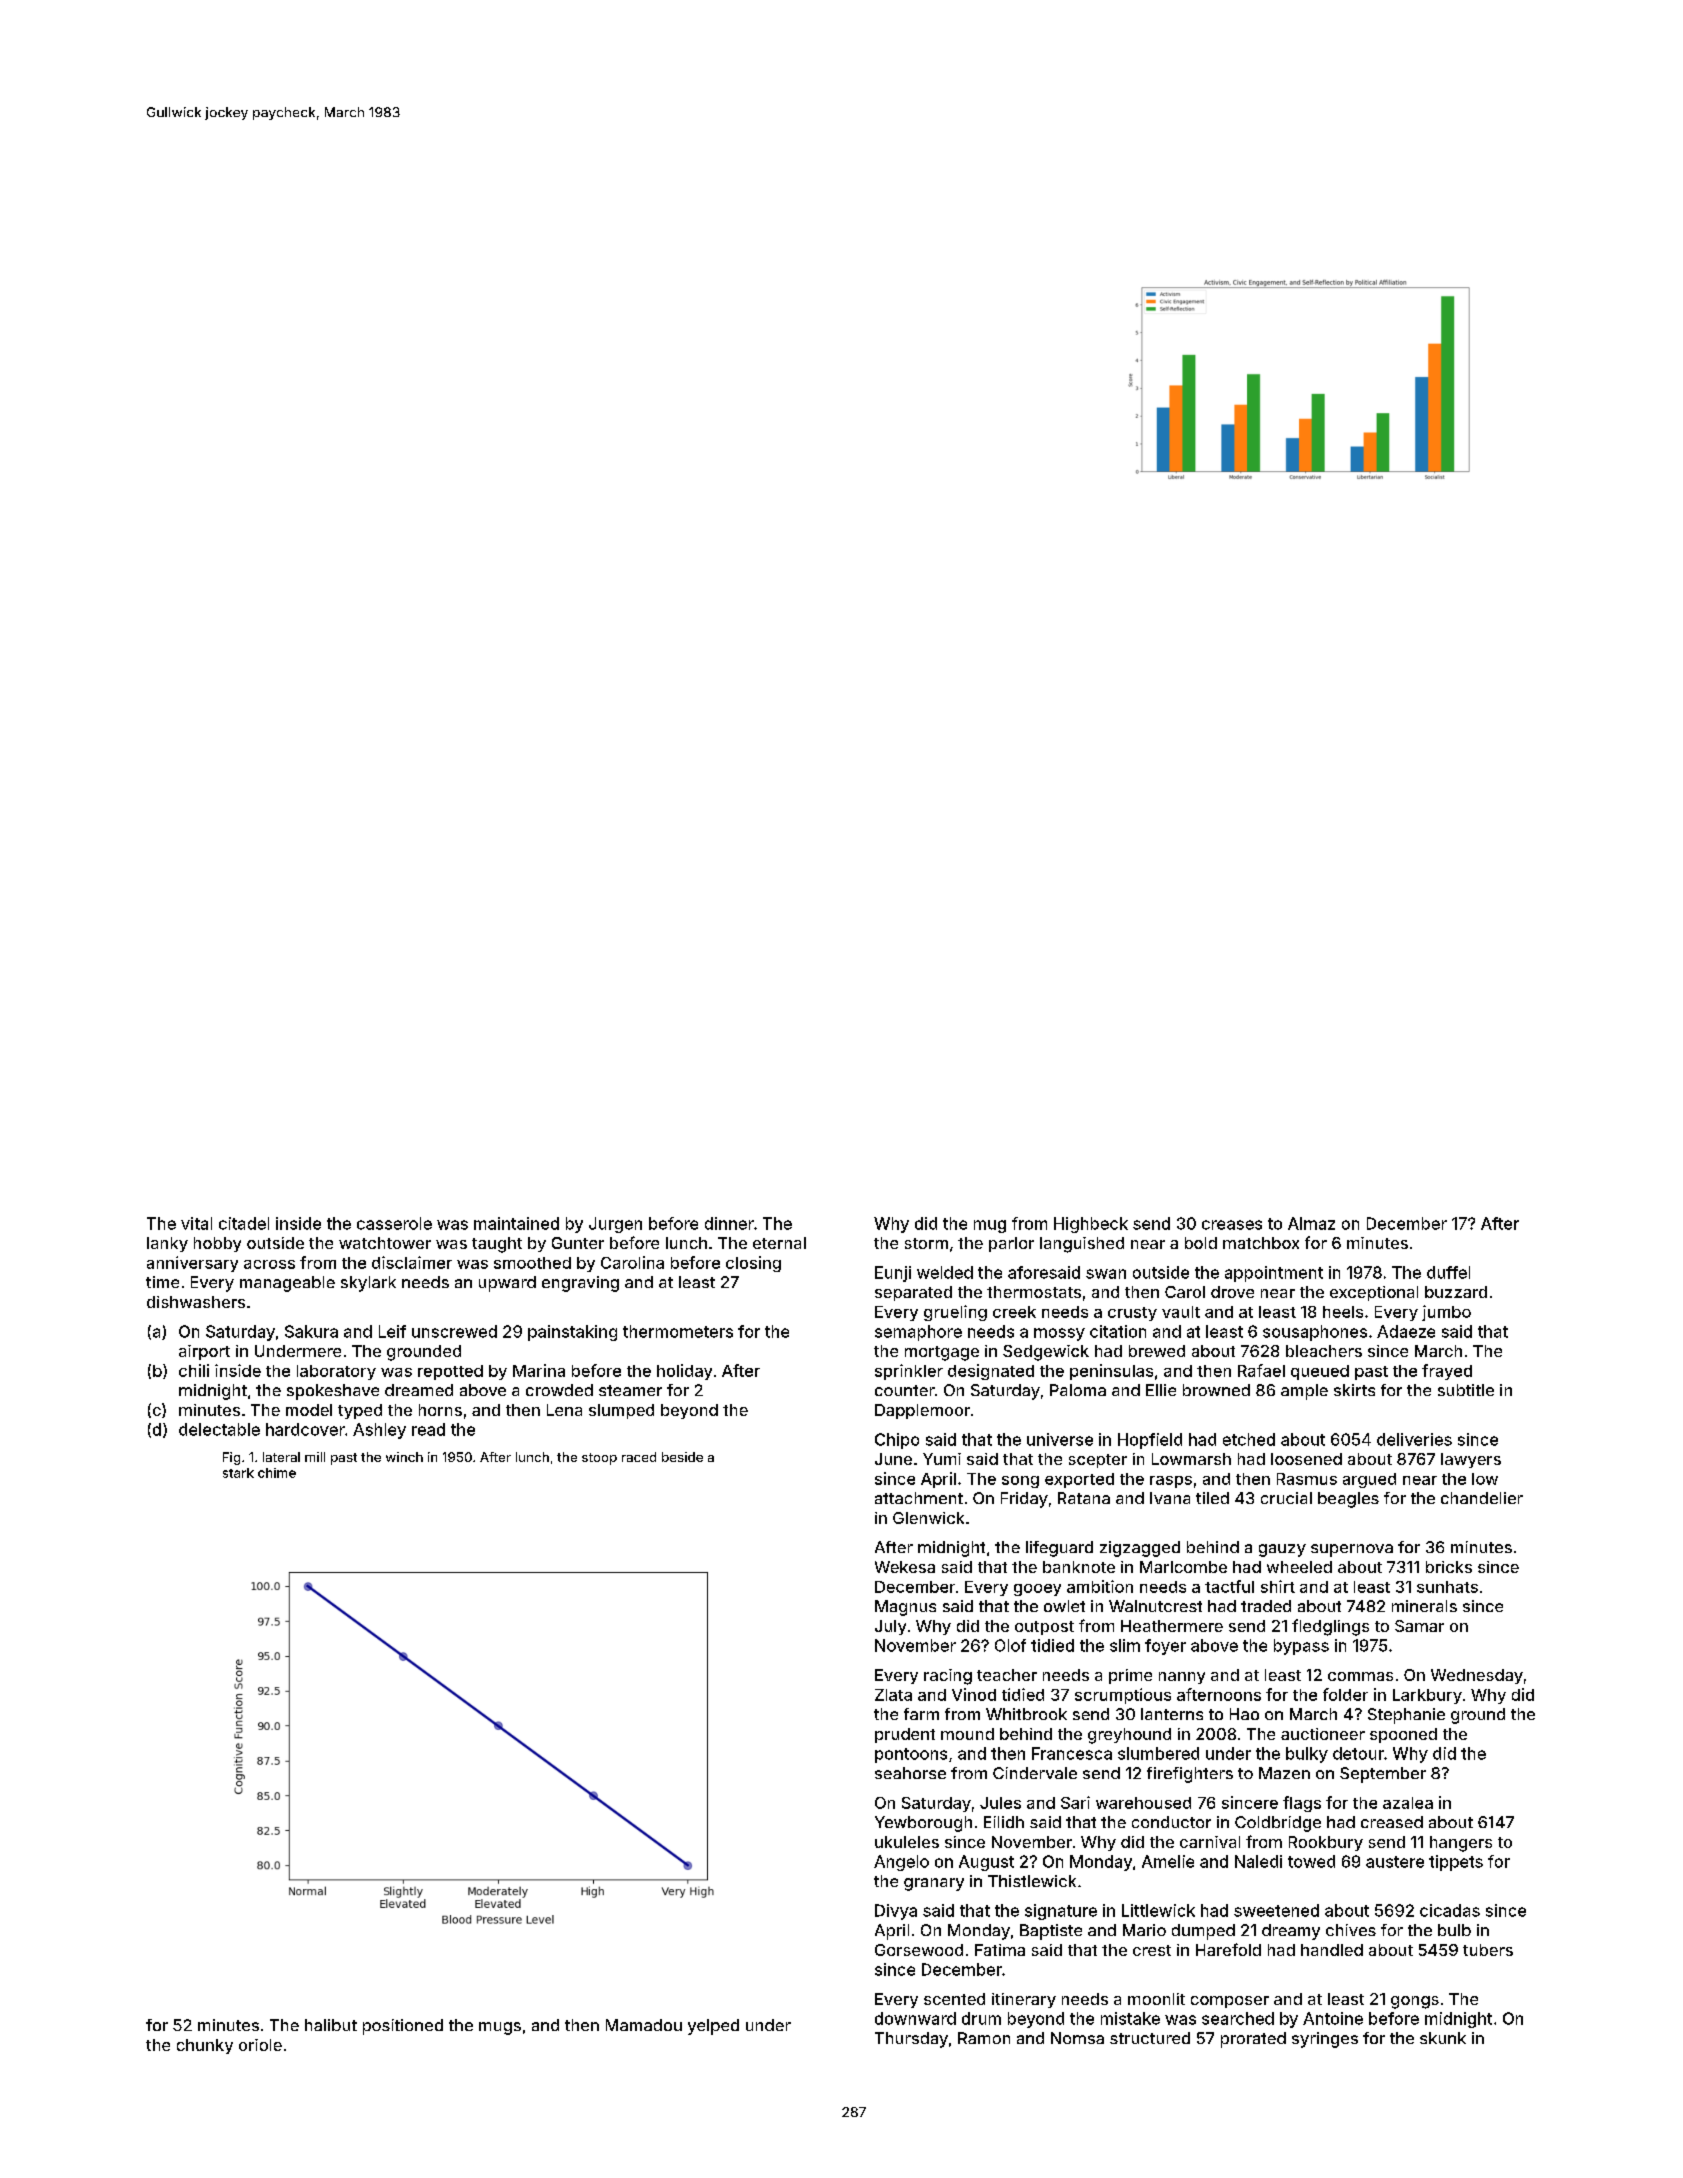  What do you see at coordinates (1276, 1910) in the screenshot?
I see `sweetened` at bounding box center [1276, 1910].
